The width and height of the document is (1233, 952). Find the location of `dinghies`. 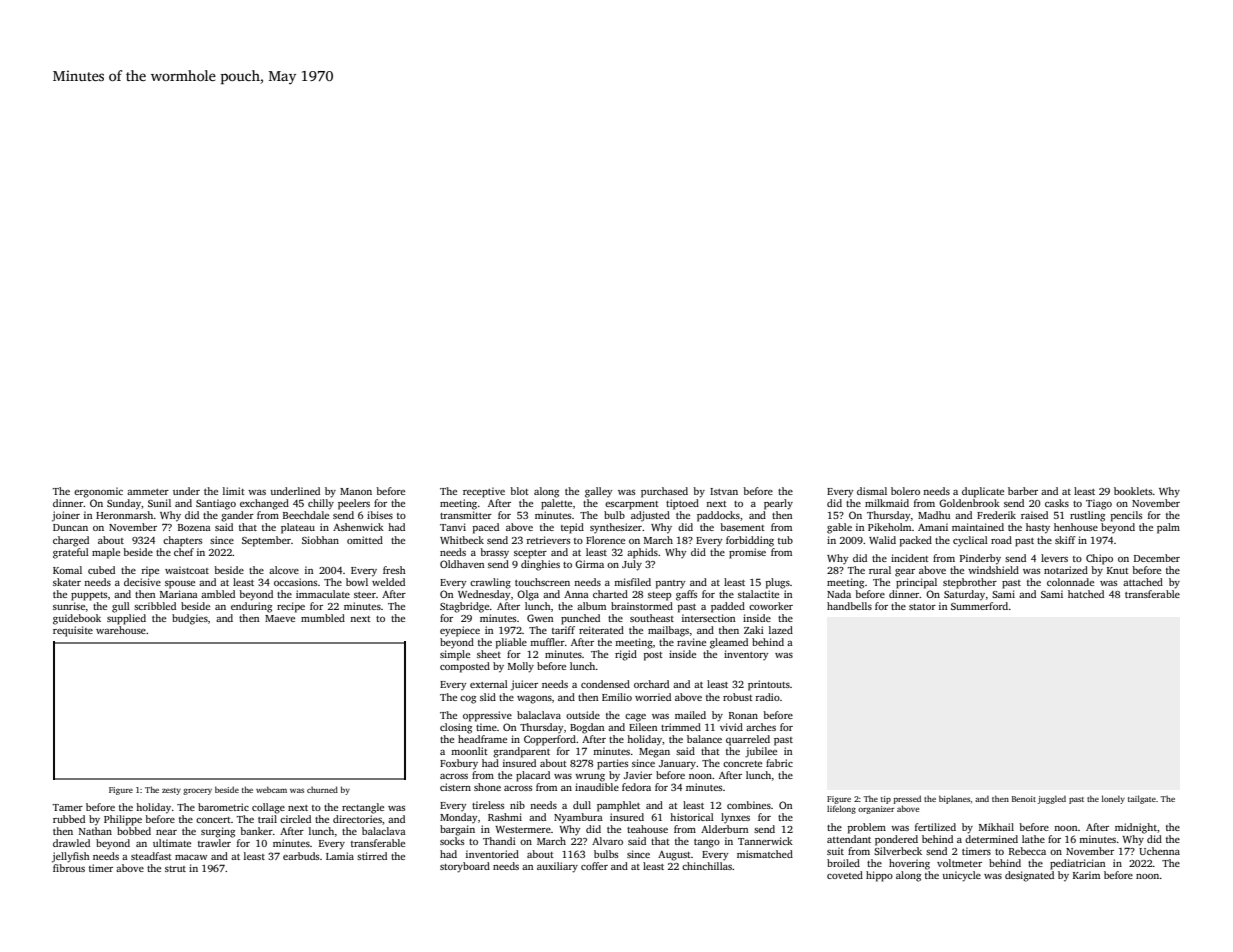

dinghies is located at coordinates (540, 565).
